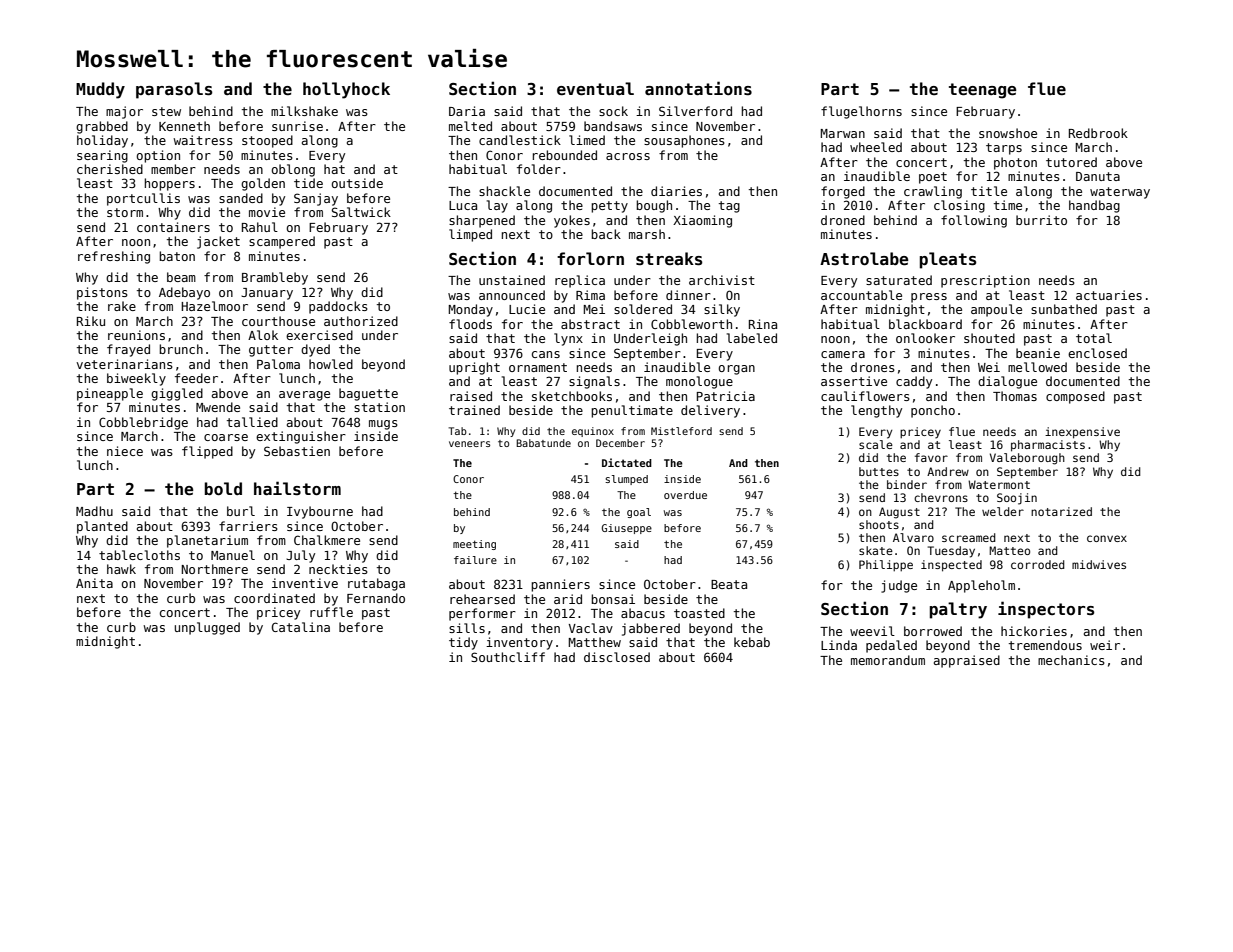 This screenshot has height=952, width=1233. I want to click on pineapple, so click(110, 394).
